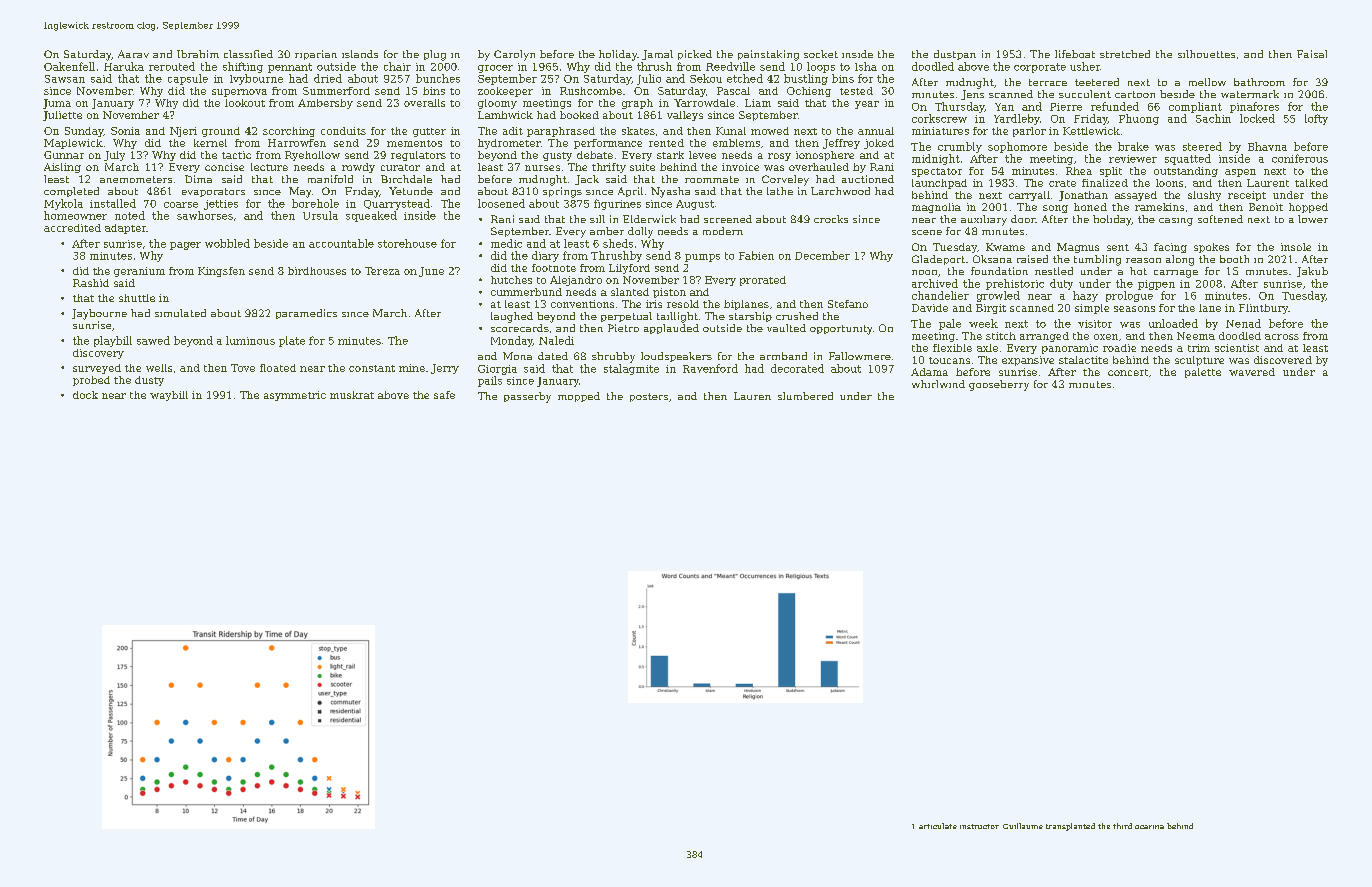 The width and height of the document is (1372, 887). What do you see at coordinates (579, 397) in the document?
I see `mopped` at bounding box center [579, 397].
